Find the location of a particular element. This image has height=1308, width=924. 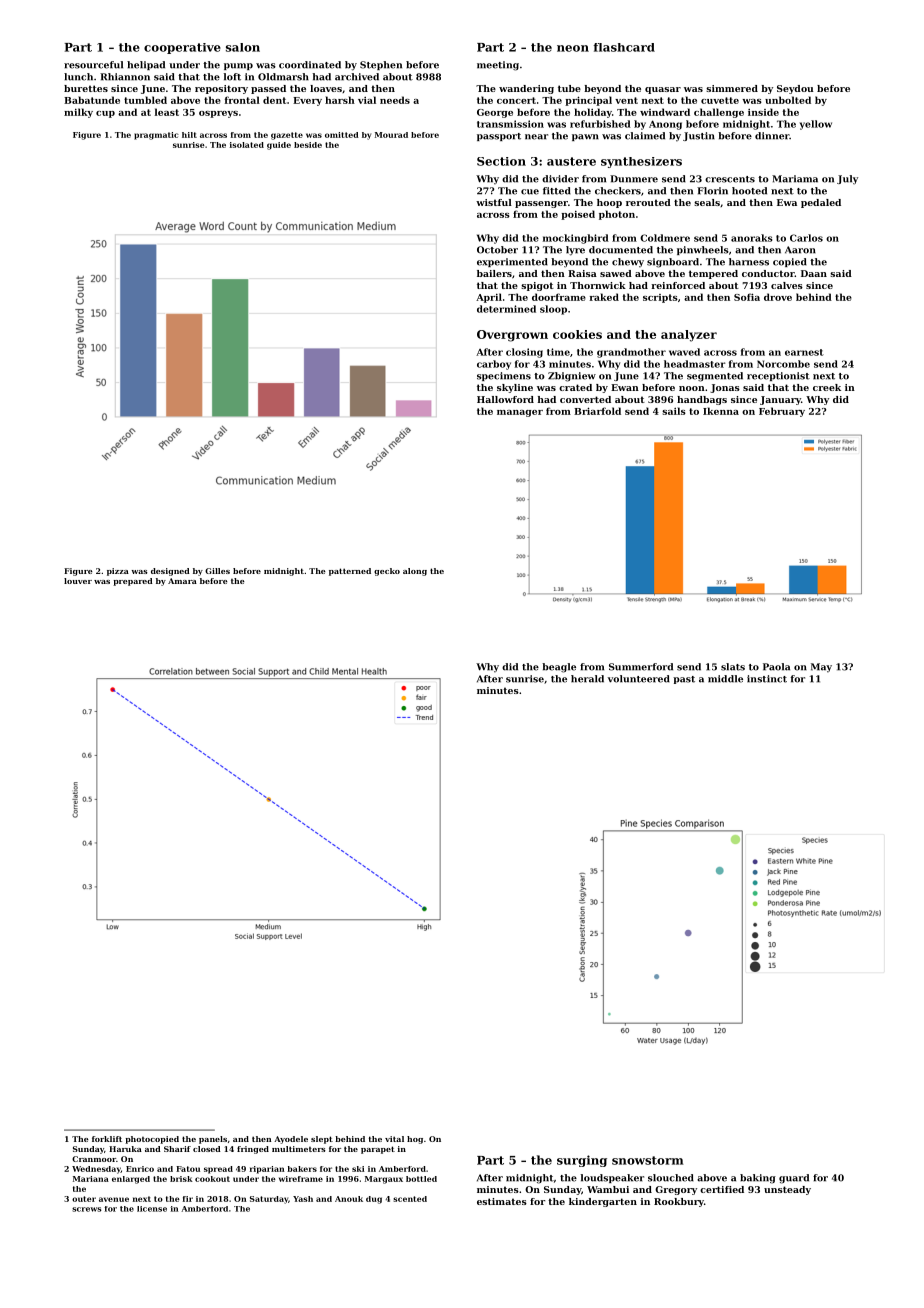

beagle is located at coordinates (559, 668).
